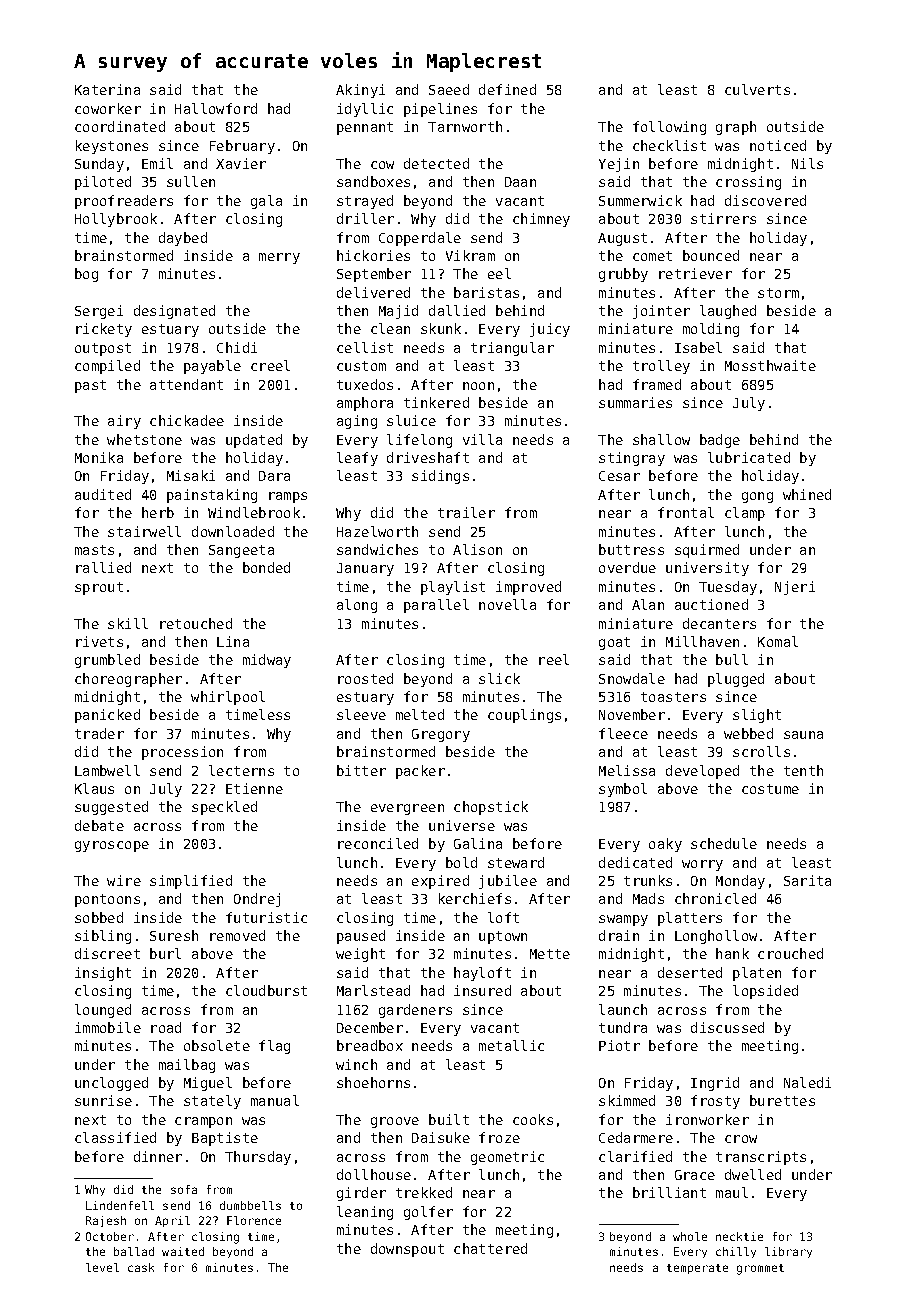  Describe the element at coordinates (507, 1158) in the image. I see `geometric` at that location.
